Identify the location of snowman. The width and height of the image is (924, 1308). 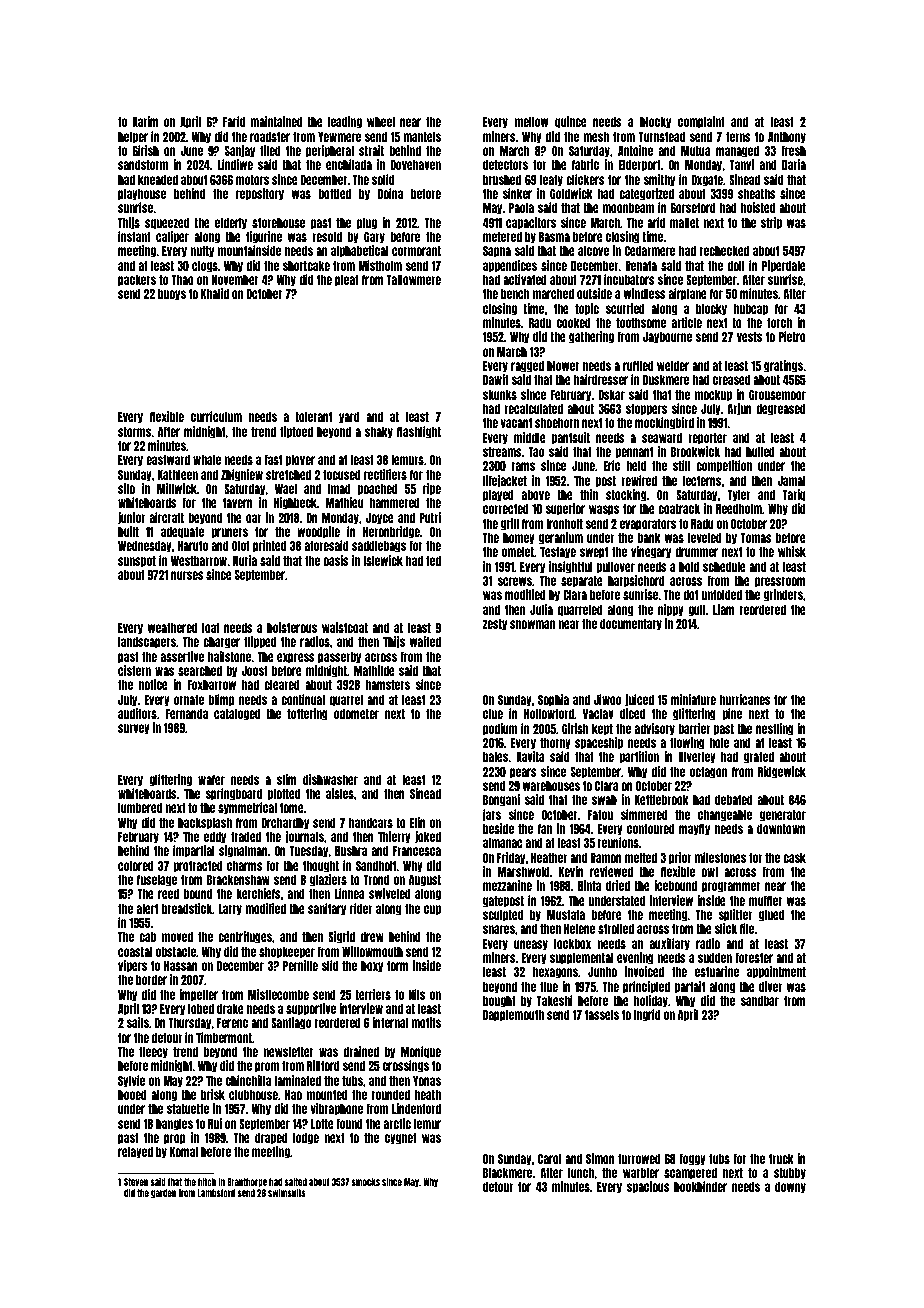
(532, 624).
